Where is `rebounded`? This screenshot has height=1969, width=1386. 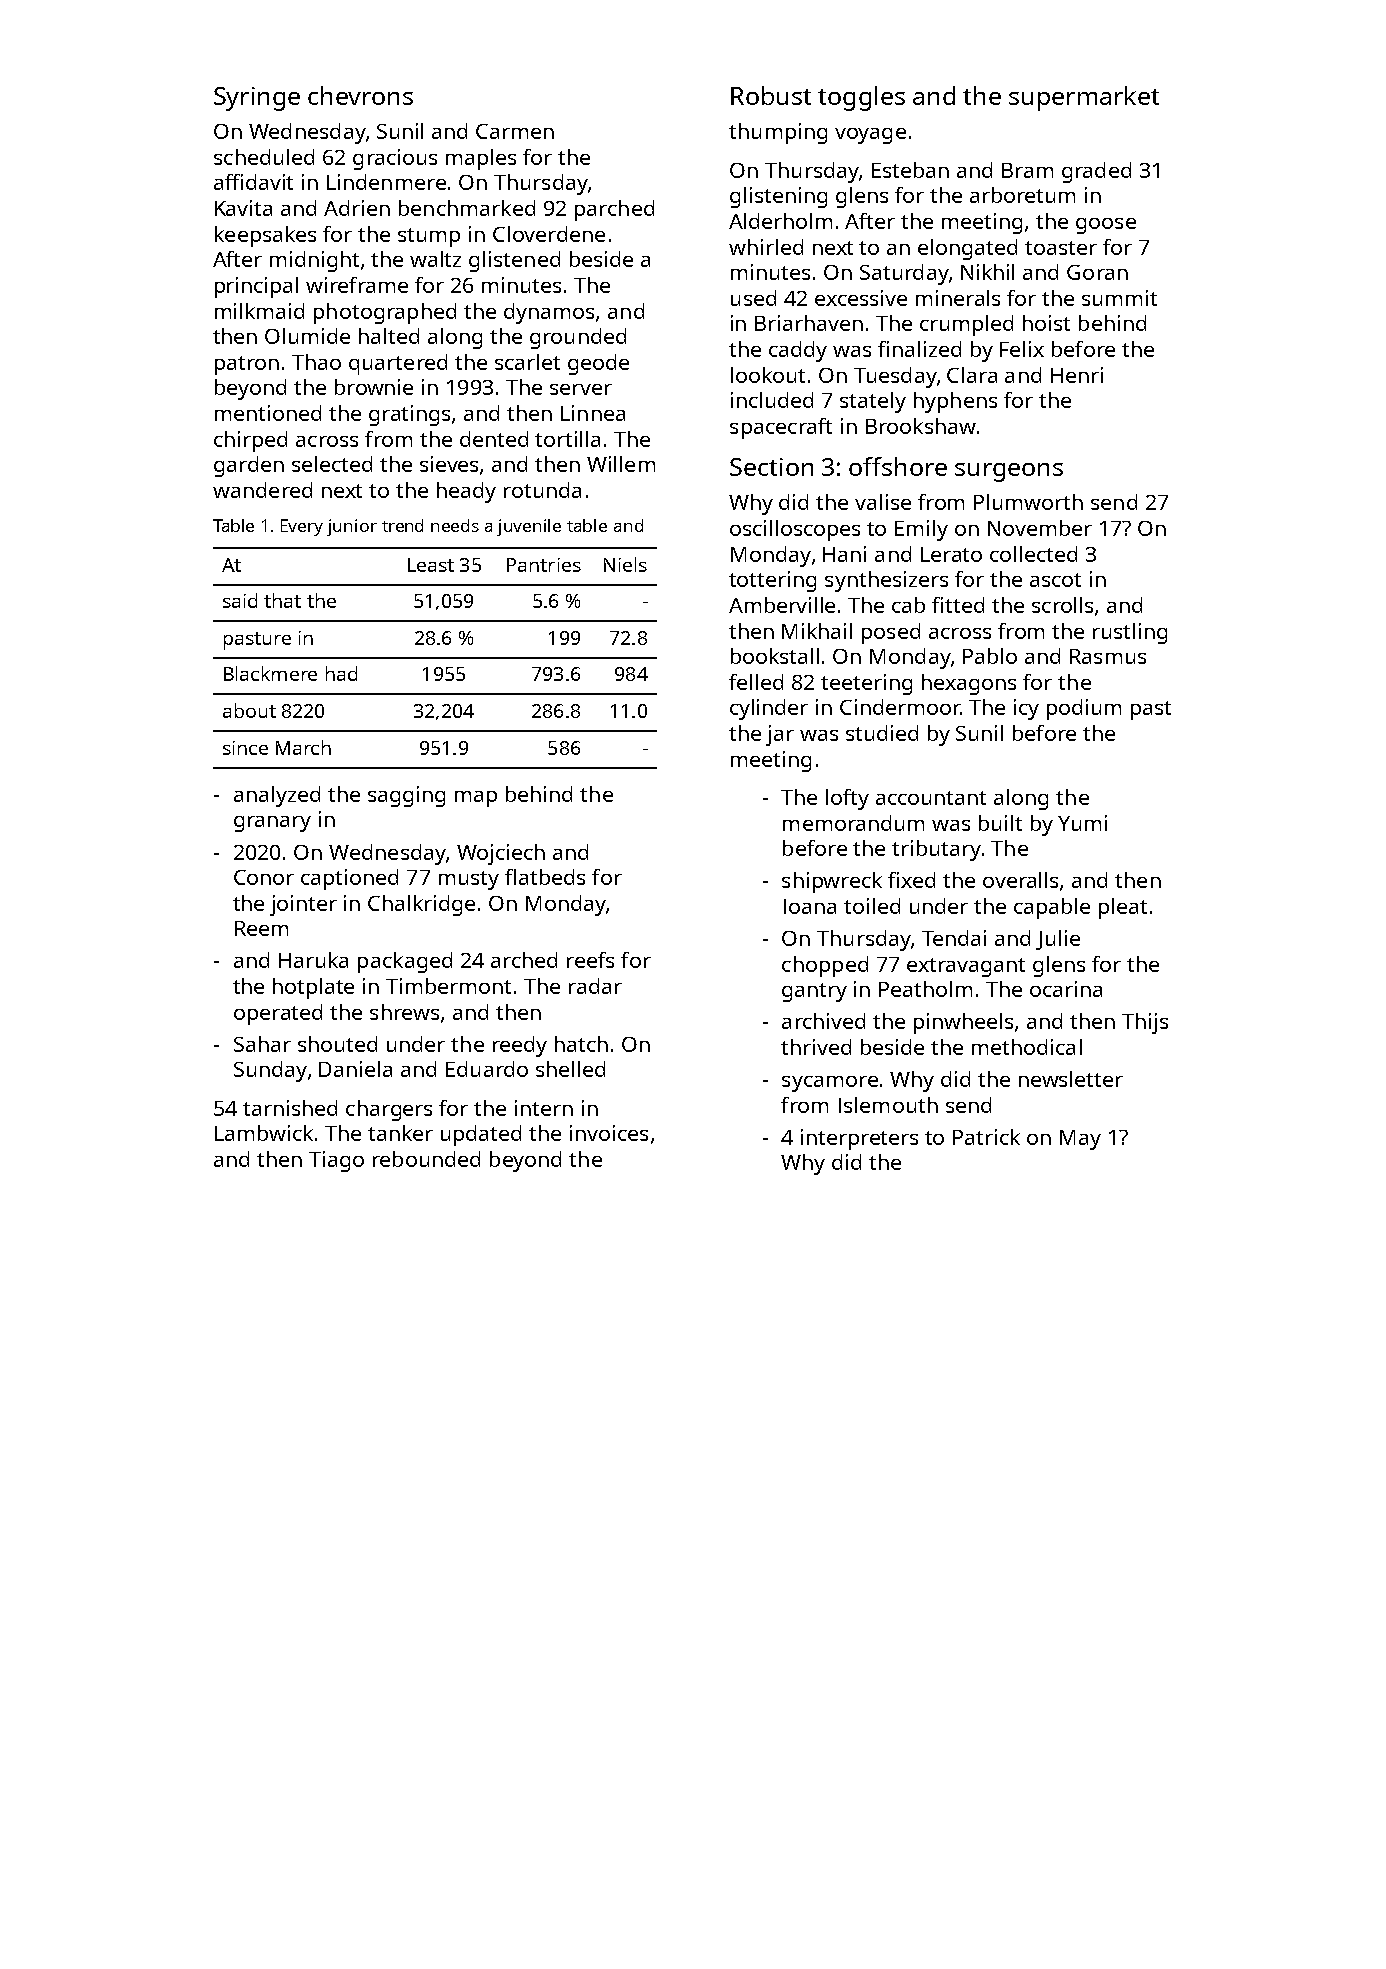
rebounded is located at coordinates (426, 1159).
